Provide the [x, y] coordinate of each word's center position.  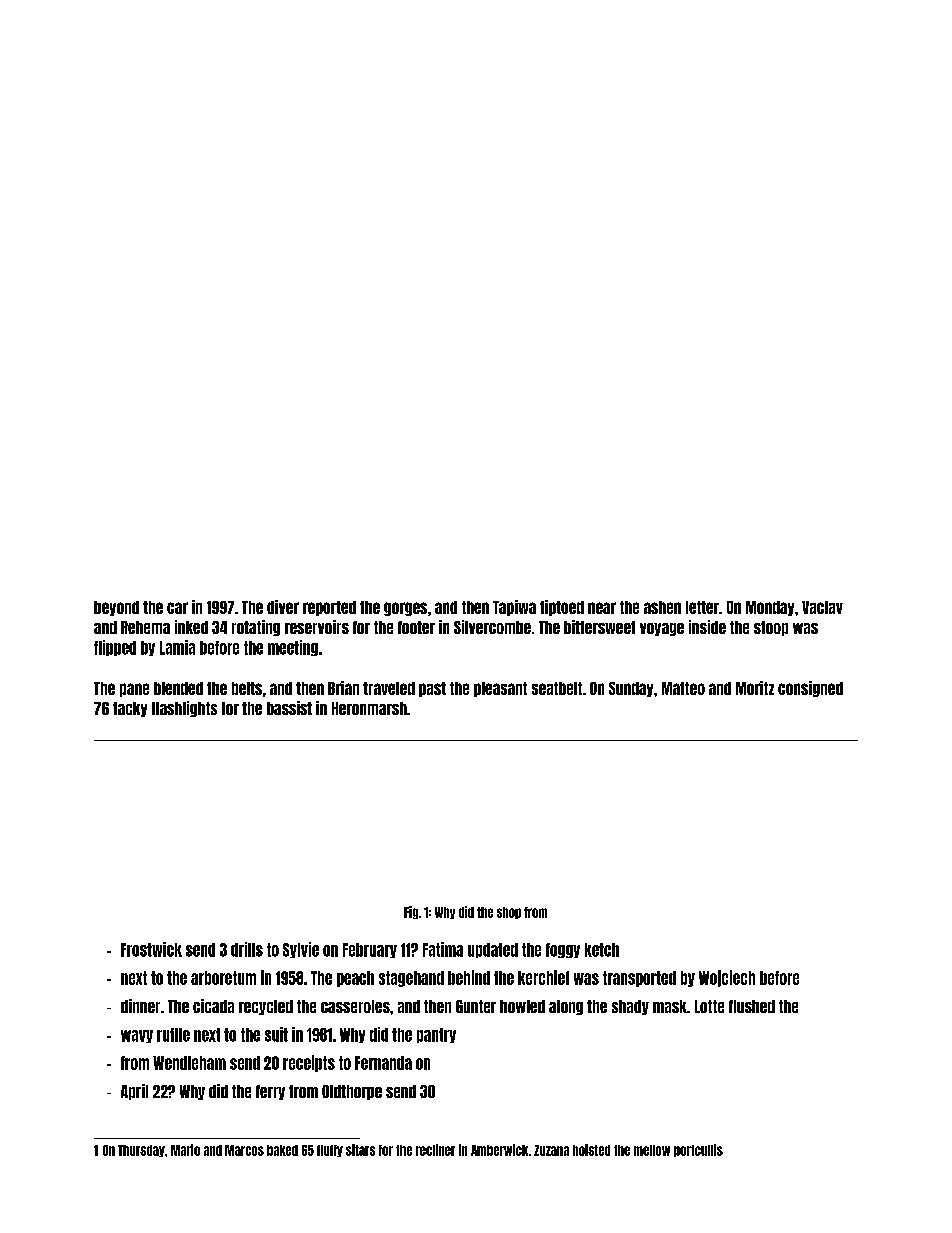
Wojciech [727, 978]
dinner [140, 1006]
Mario [185, 1150]
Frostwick [151, 949]
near [602, 608]
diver [283, 607]
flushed [752, 1006]
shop [509, 913]
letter [702, 607]
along [566, 1007]
